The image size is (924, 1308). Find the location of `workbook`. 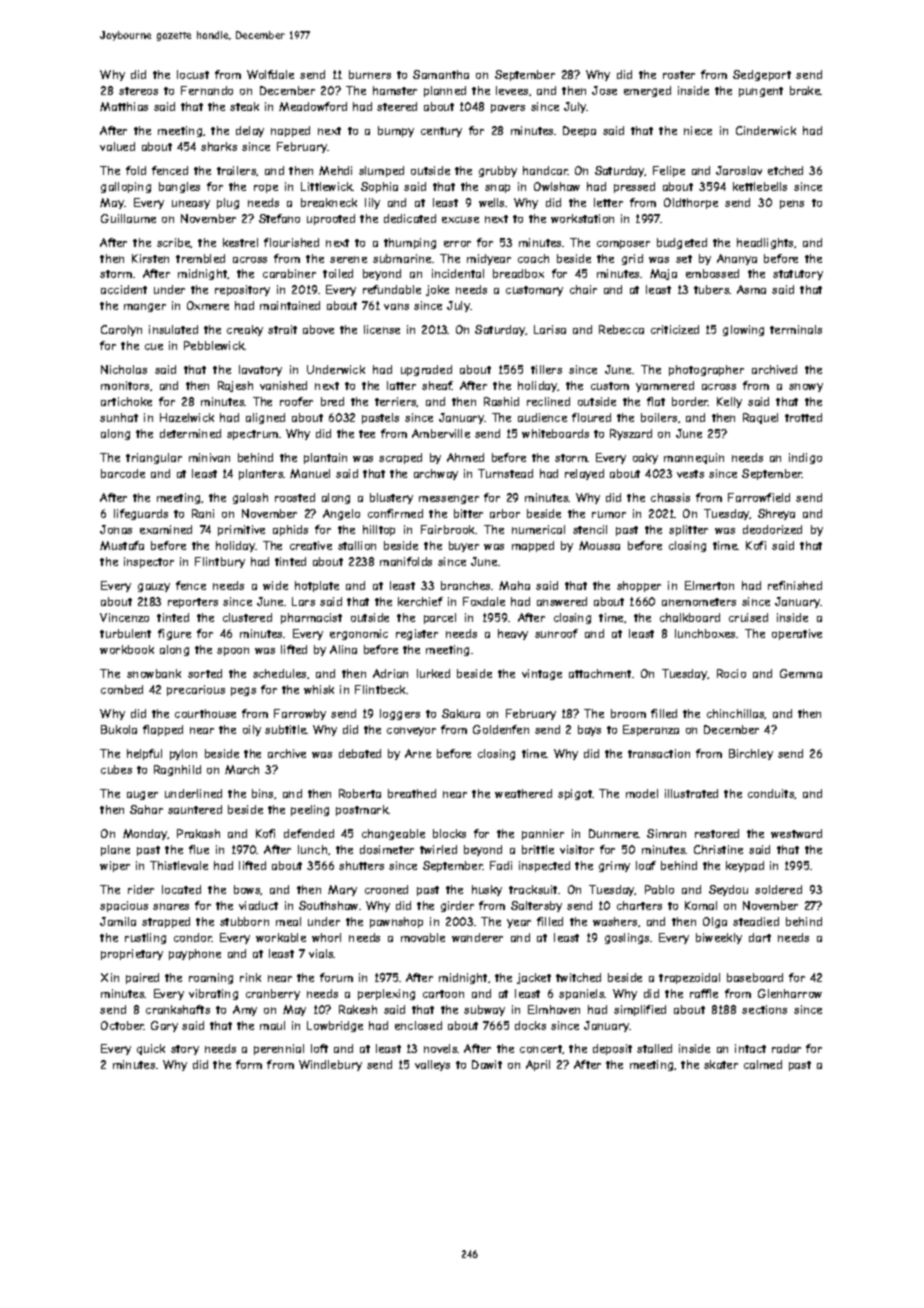

workbook is located at coordinates (127, 649).
